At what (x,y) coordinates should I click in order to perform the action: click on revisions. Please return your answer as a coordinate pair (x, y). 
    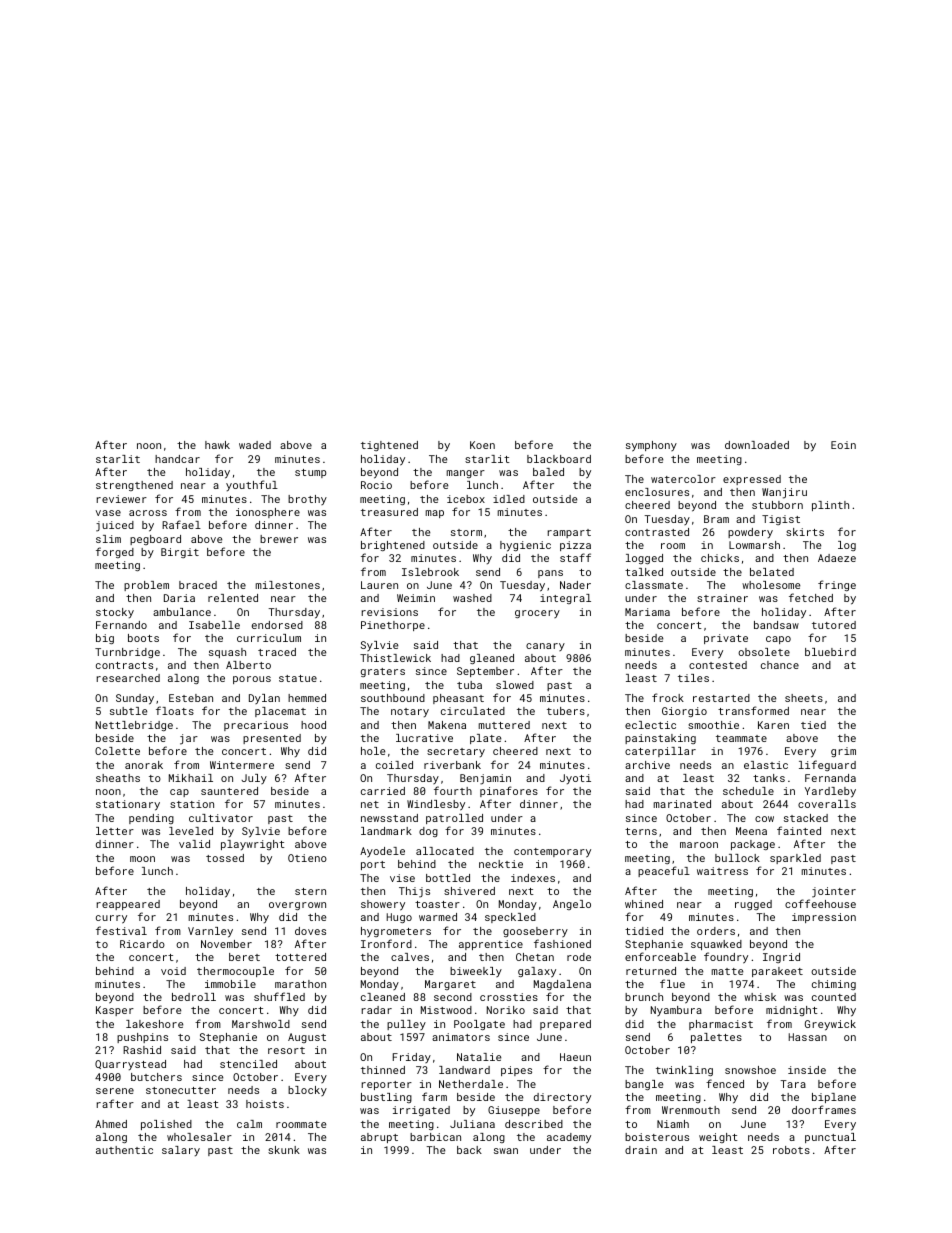
    Looking at the image, I should click on (390, 612).
